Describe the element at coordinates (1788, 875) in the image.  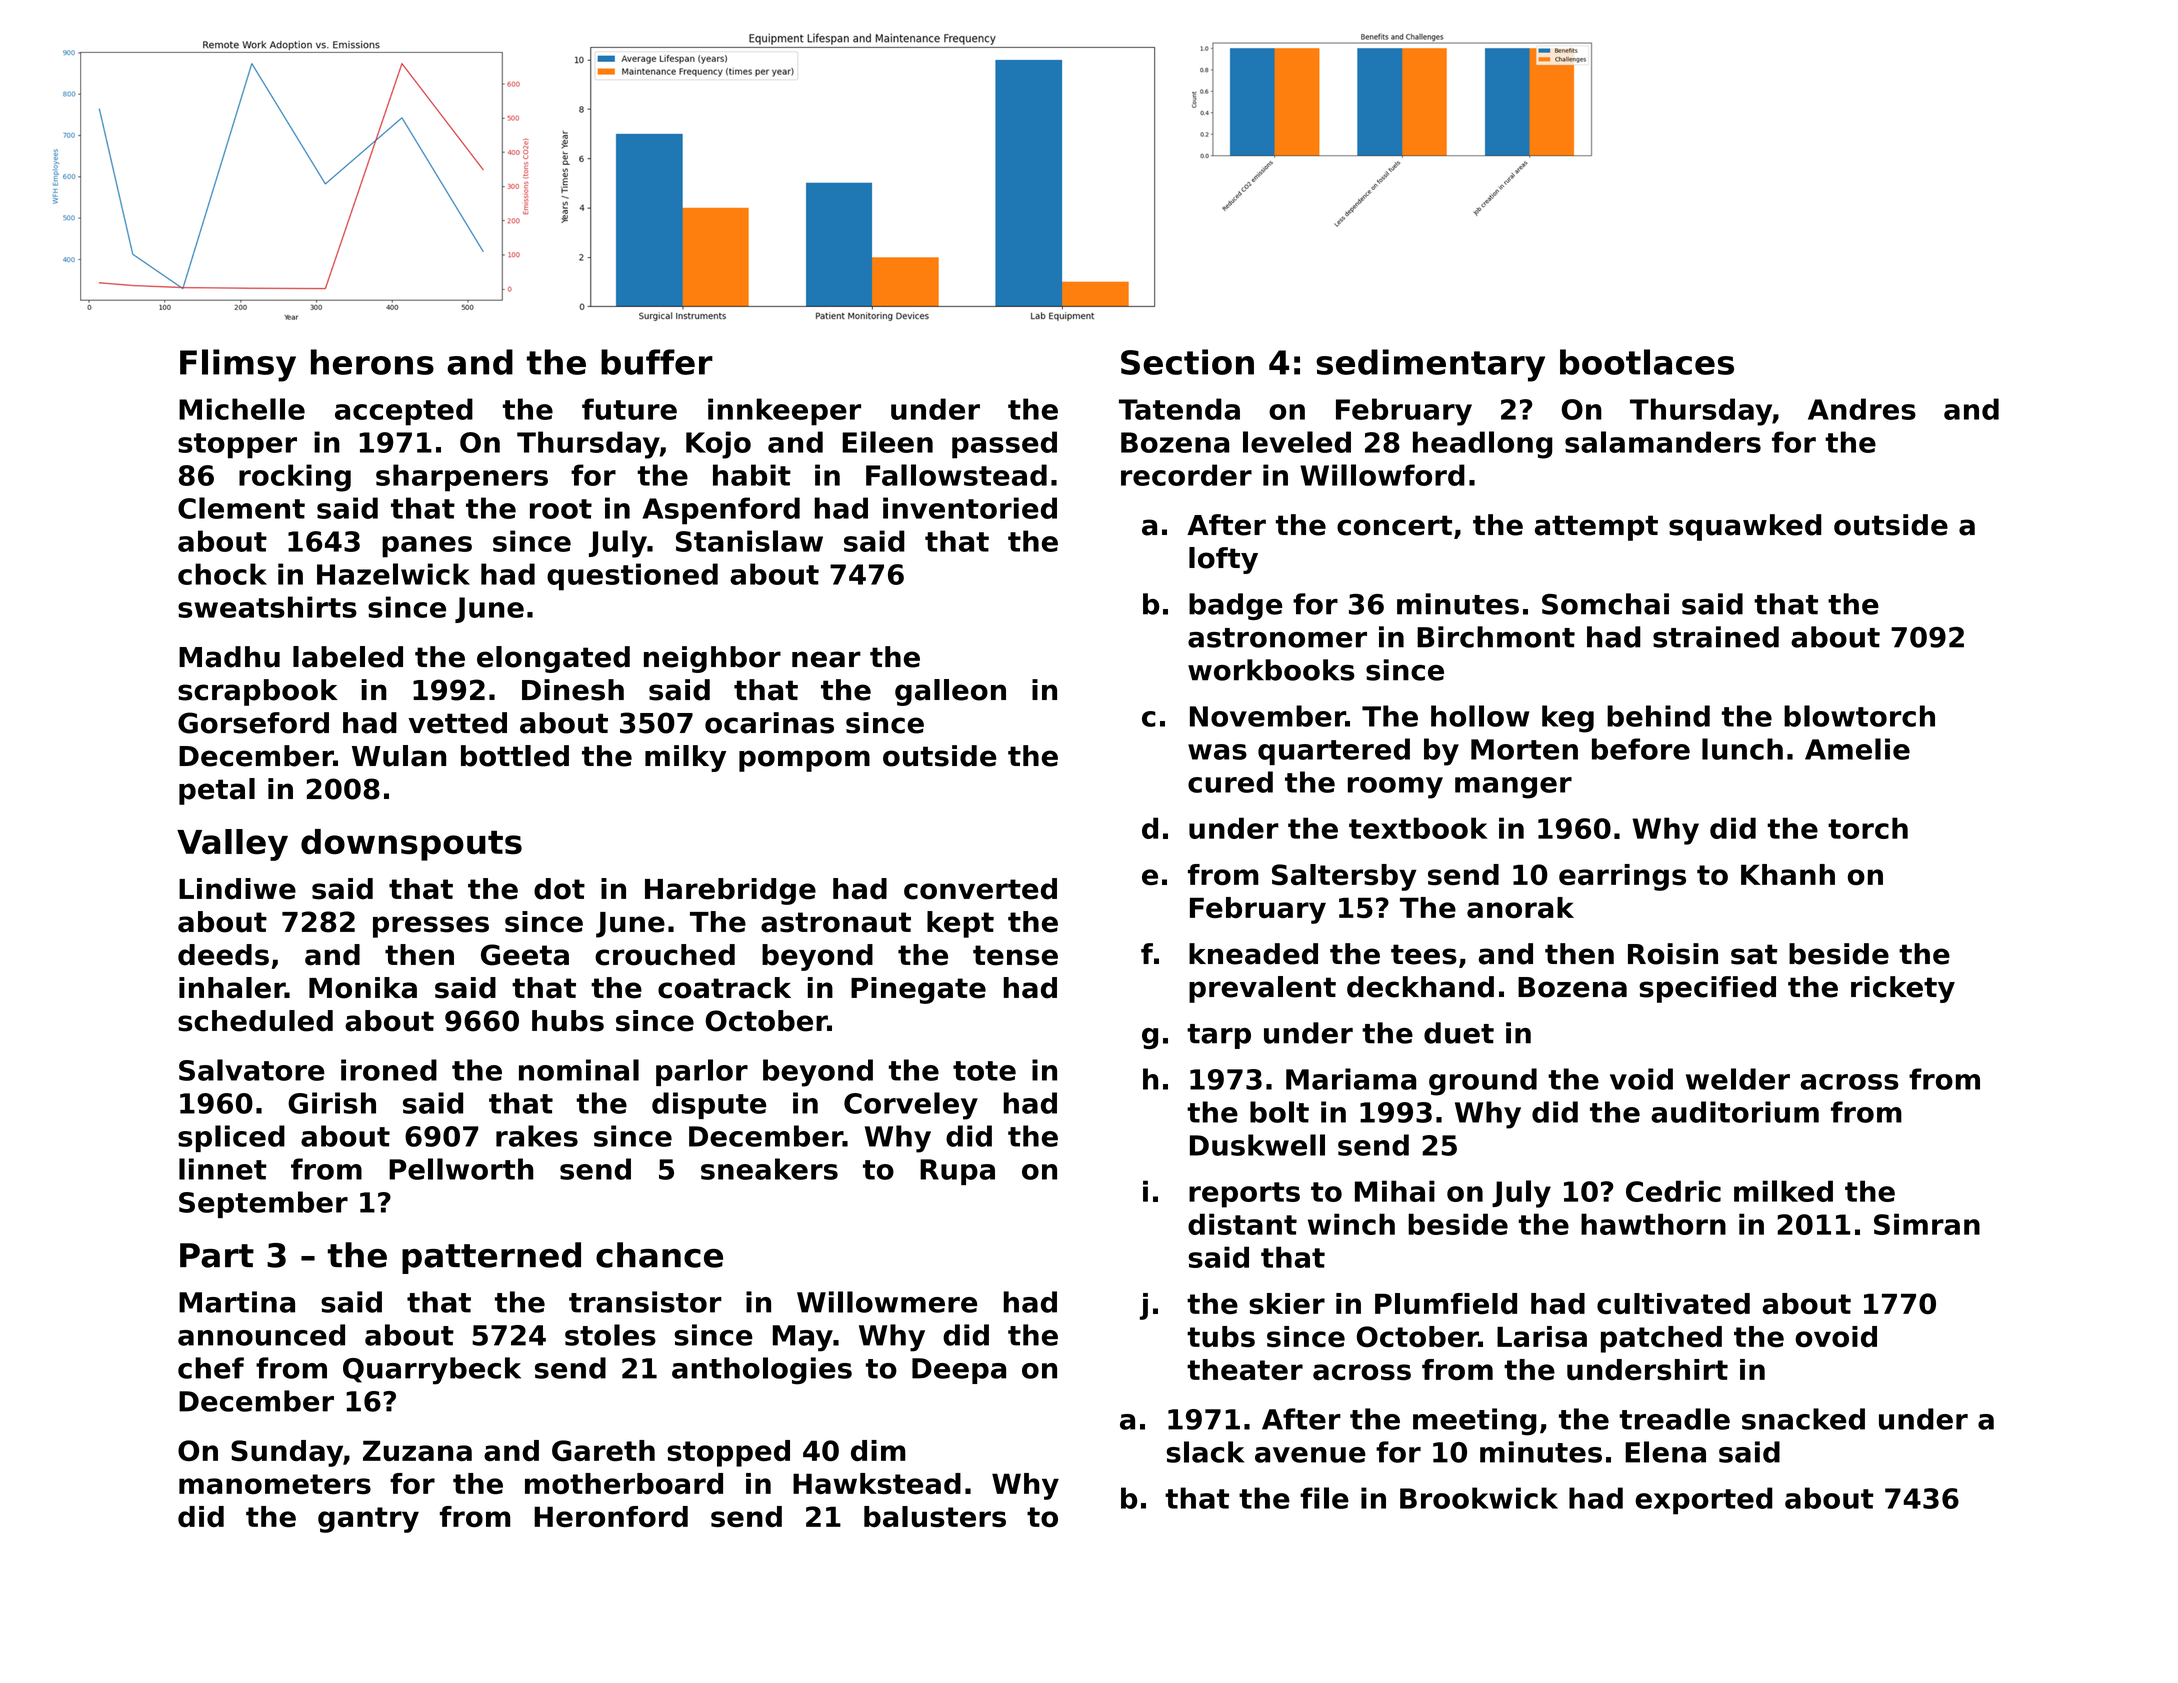
I see `Khanh` at that location.
